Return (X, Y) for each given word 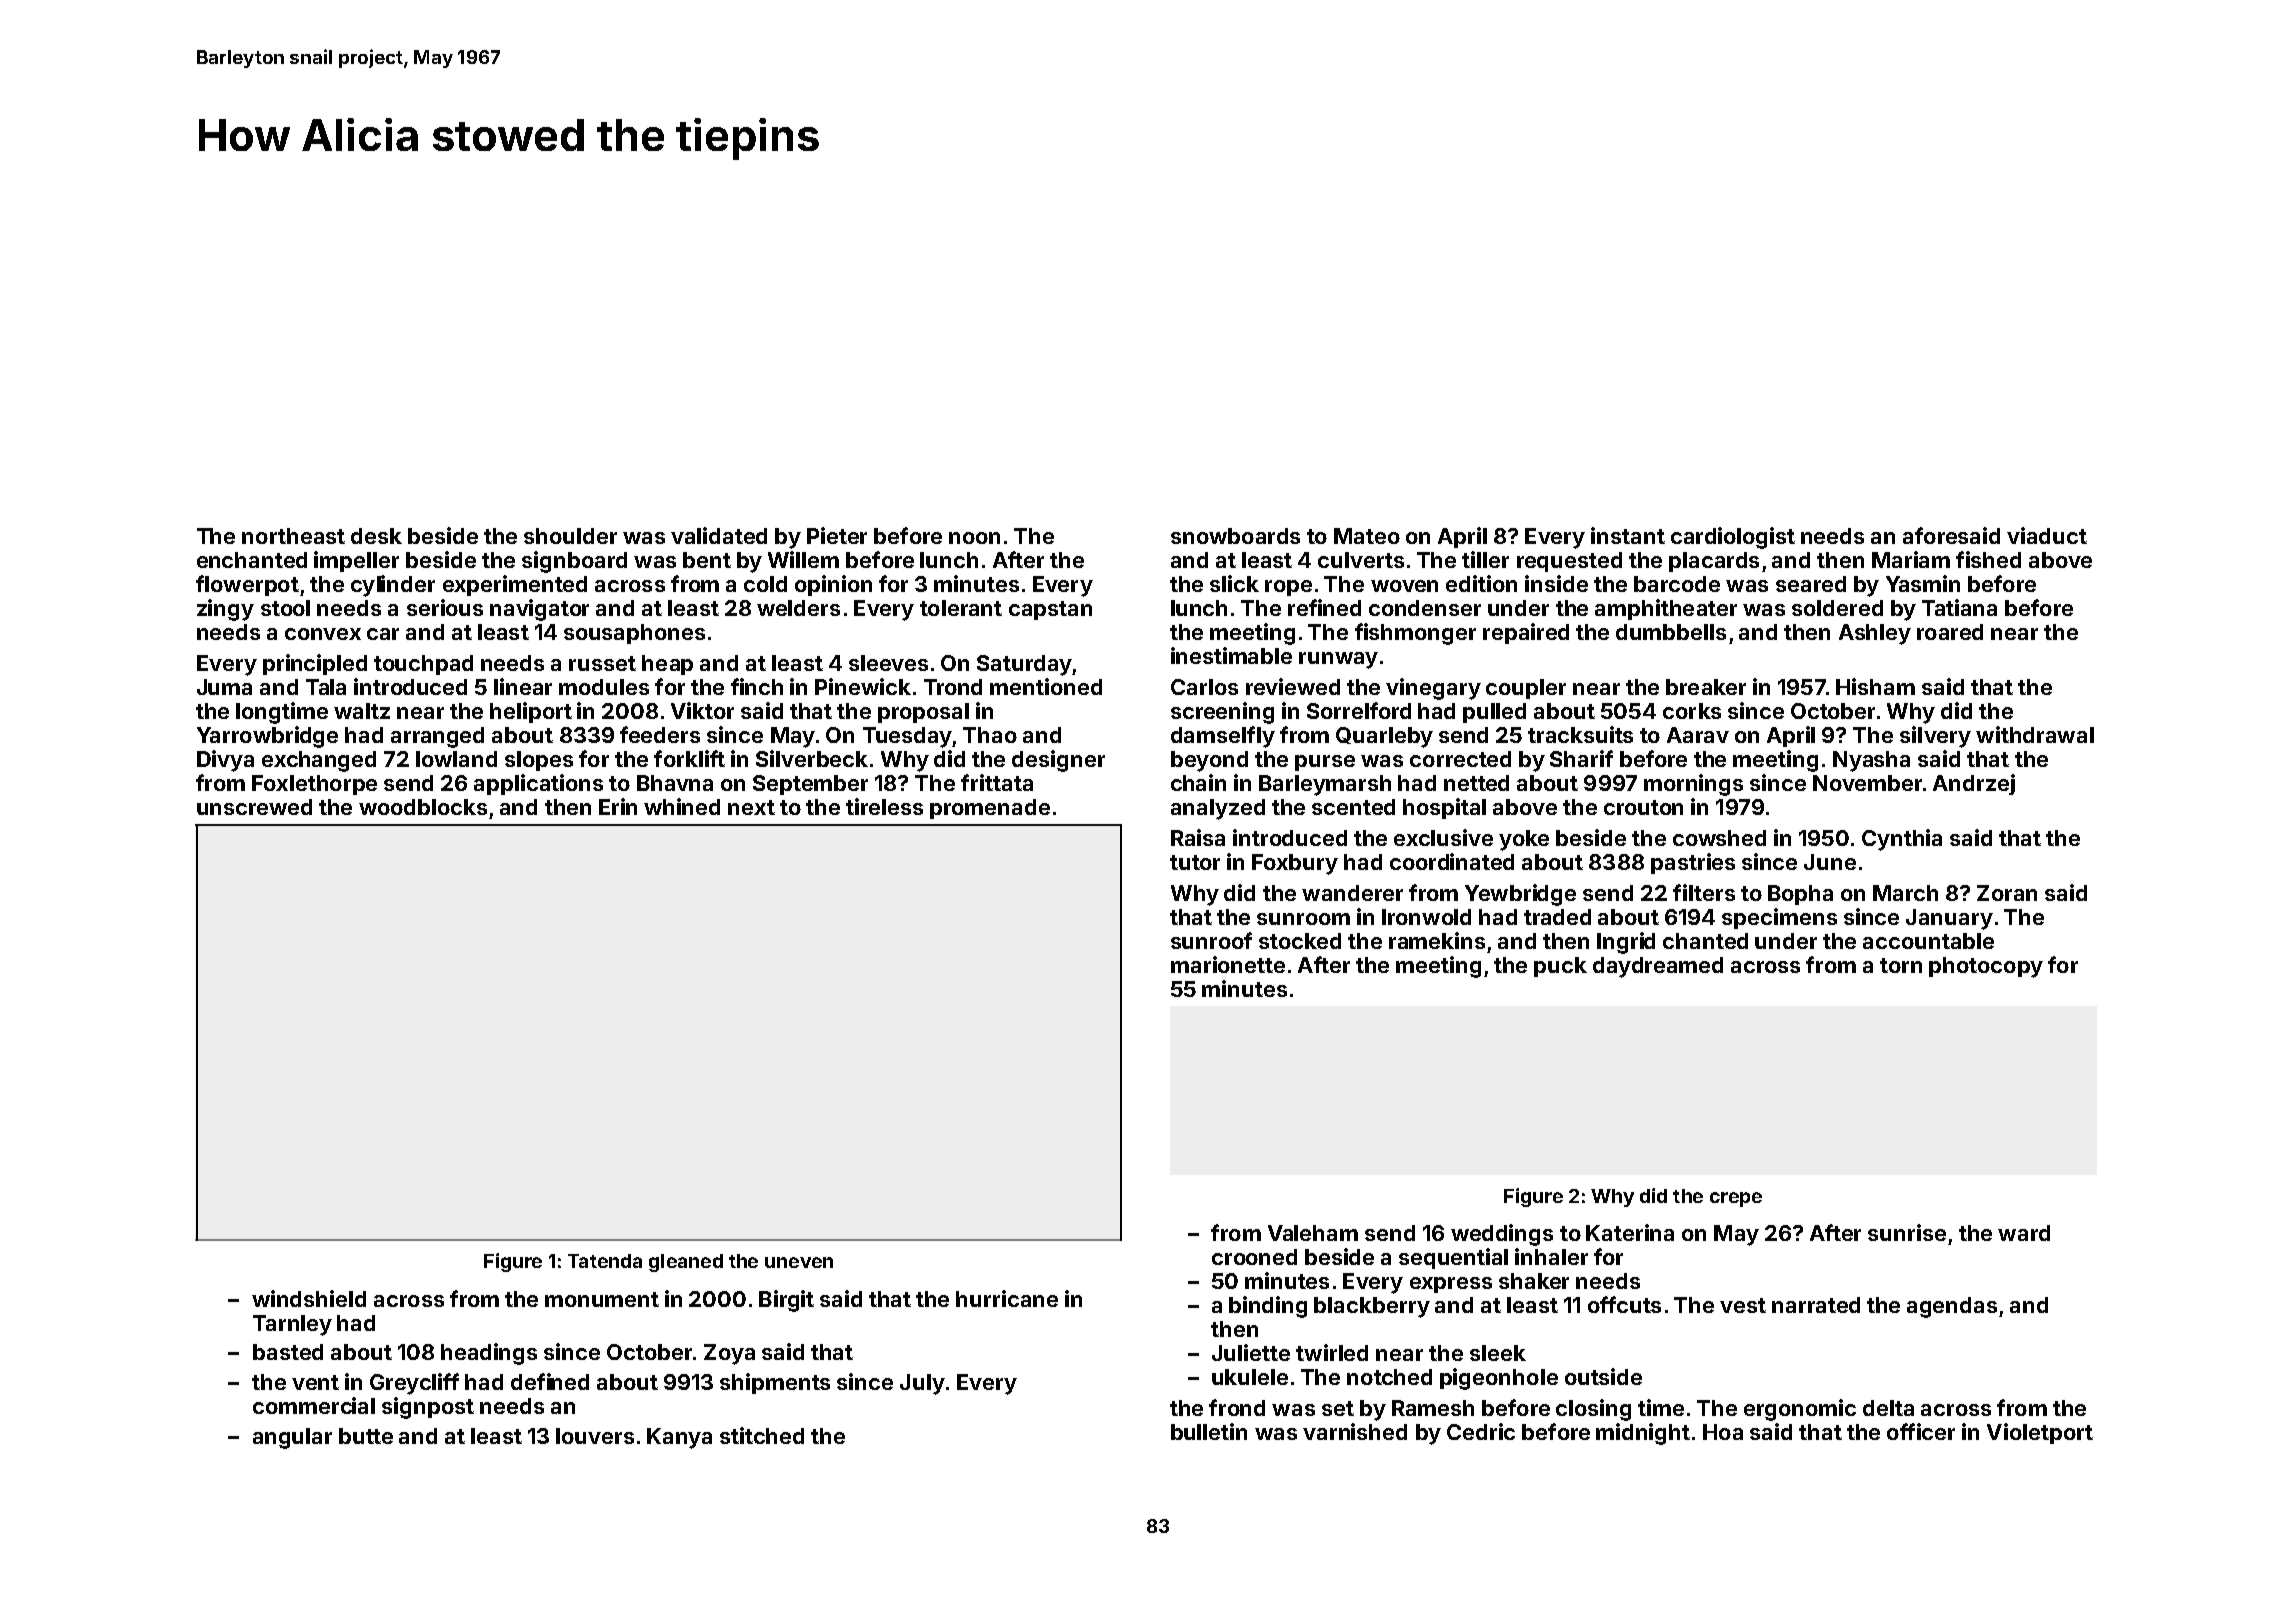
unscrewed (254, 807)
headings (489, 1354)
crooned (1254, 1257)
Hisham (1875, 686)
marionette (1228, 964)
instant (1628, 535)
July (922, 1384)
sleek (1498, 1353)
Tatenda (605, 1261)
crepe (1736, 1199)
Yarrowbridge (267, 737)
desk (376, 536)
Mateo (1367, 536)
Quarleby (1384, 737)
